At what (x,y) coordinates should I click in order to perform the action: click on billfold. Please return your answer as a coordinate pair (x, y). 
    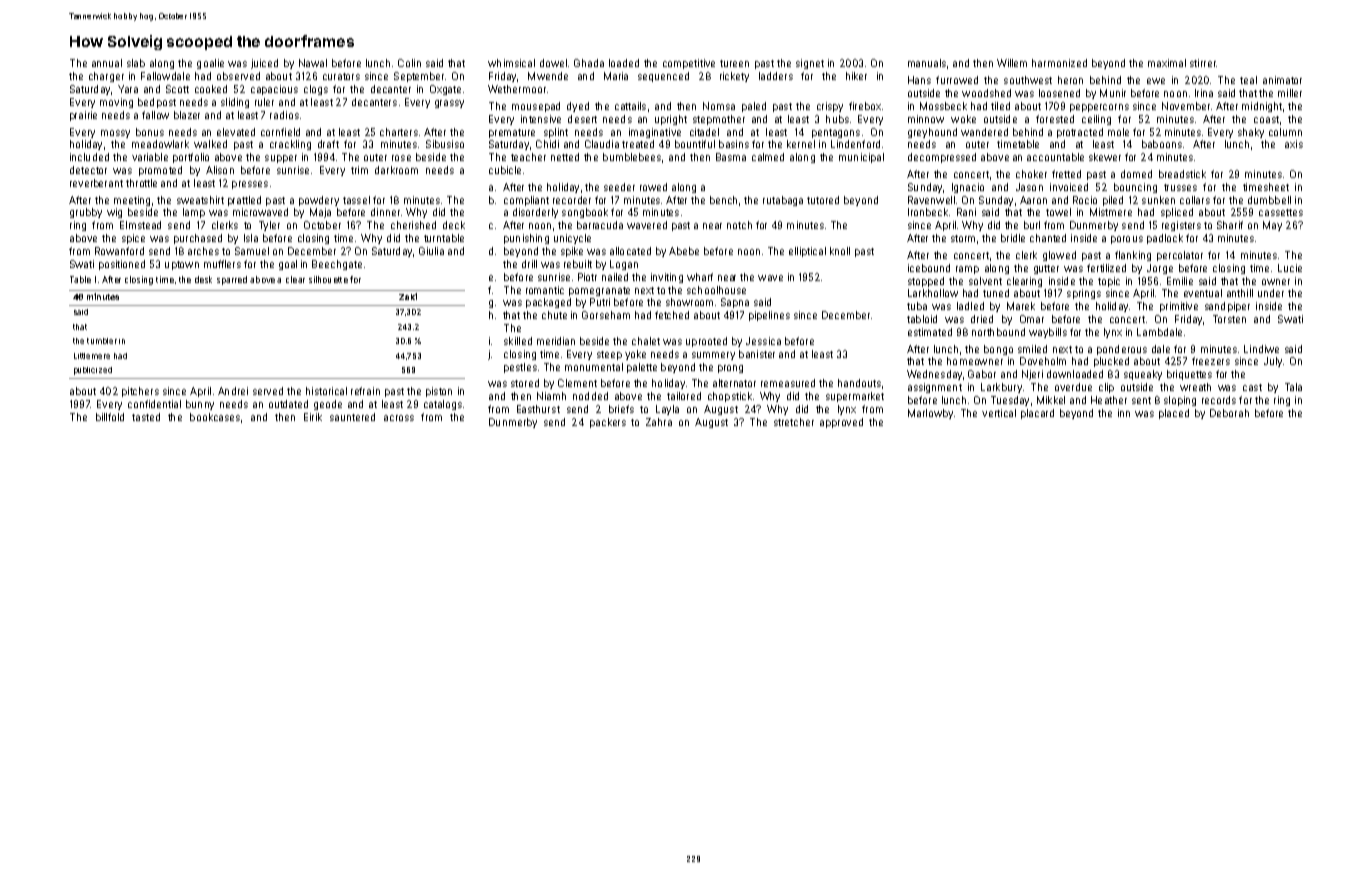
    Looking at the image, I should click on (110, 417).
